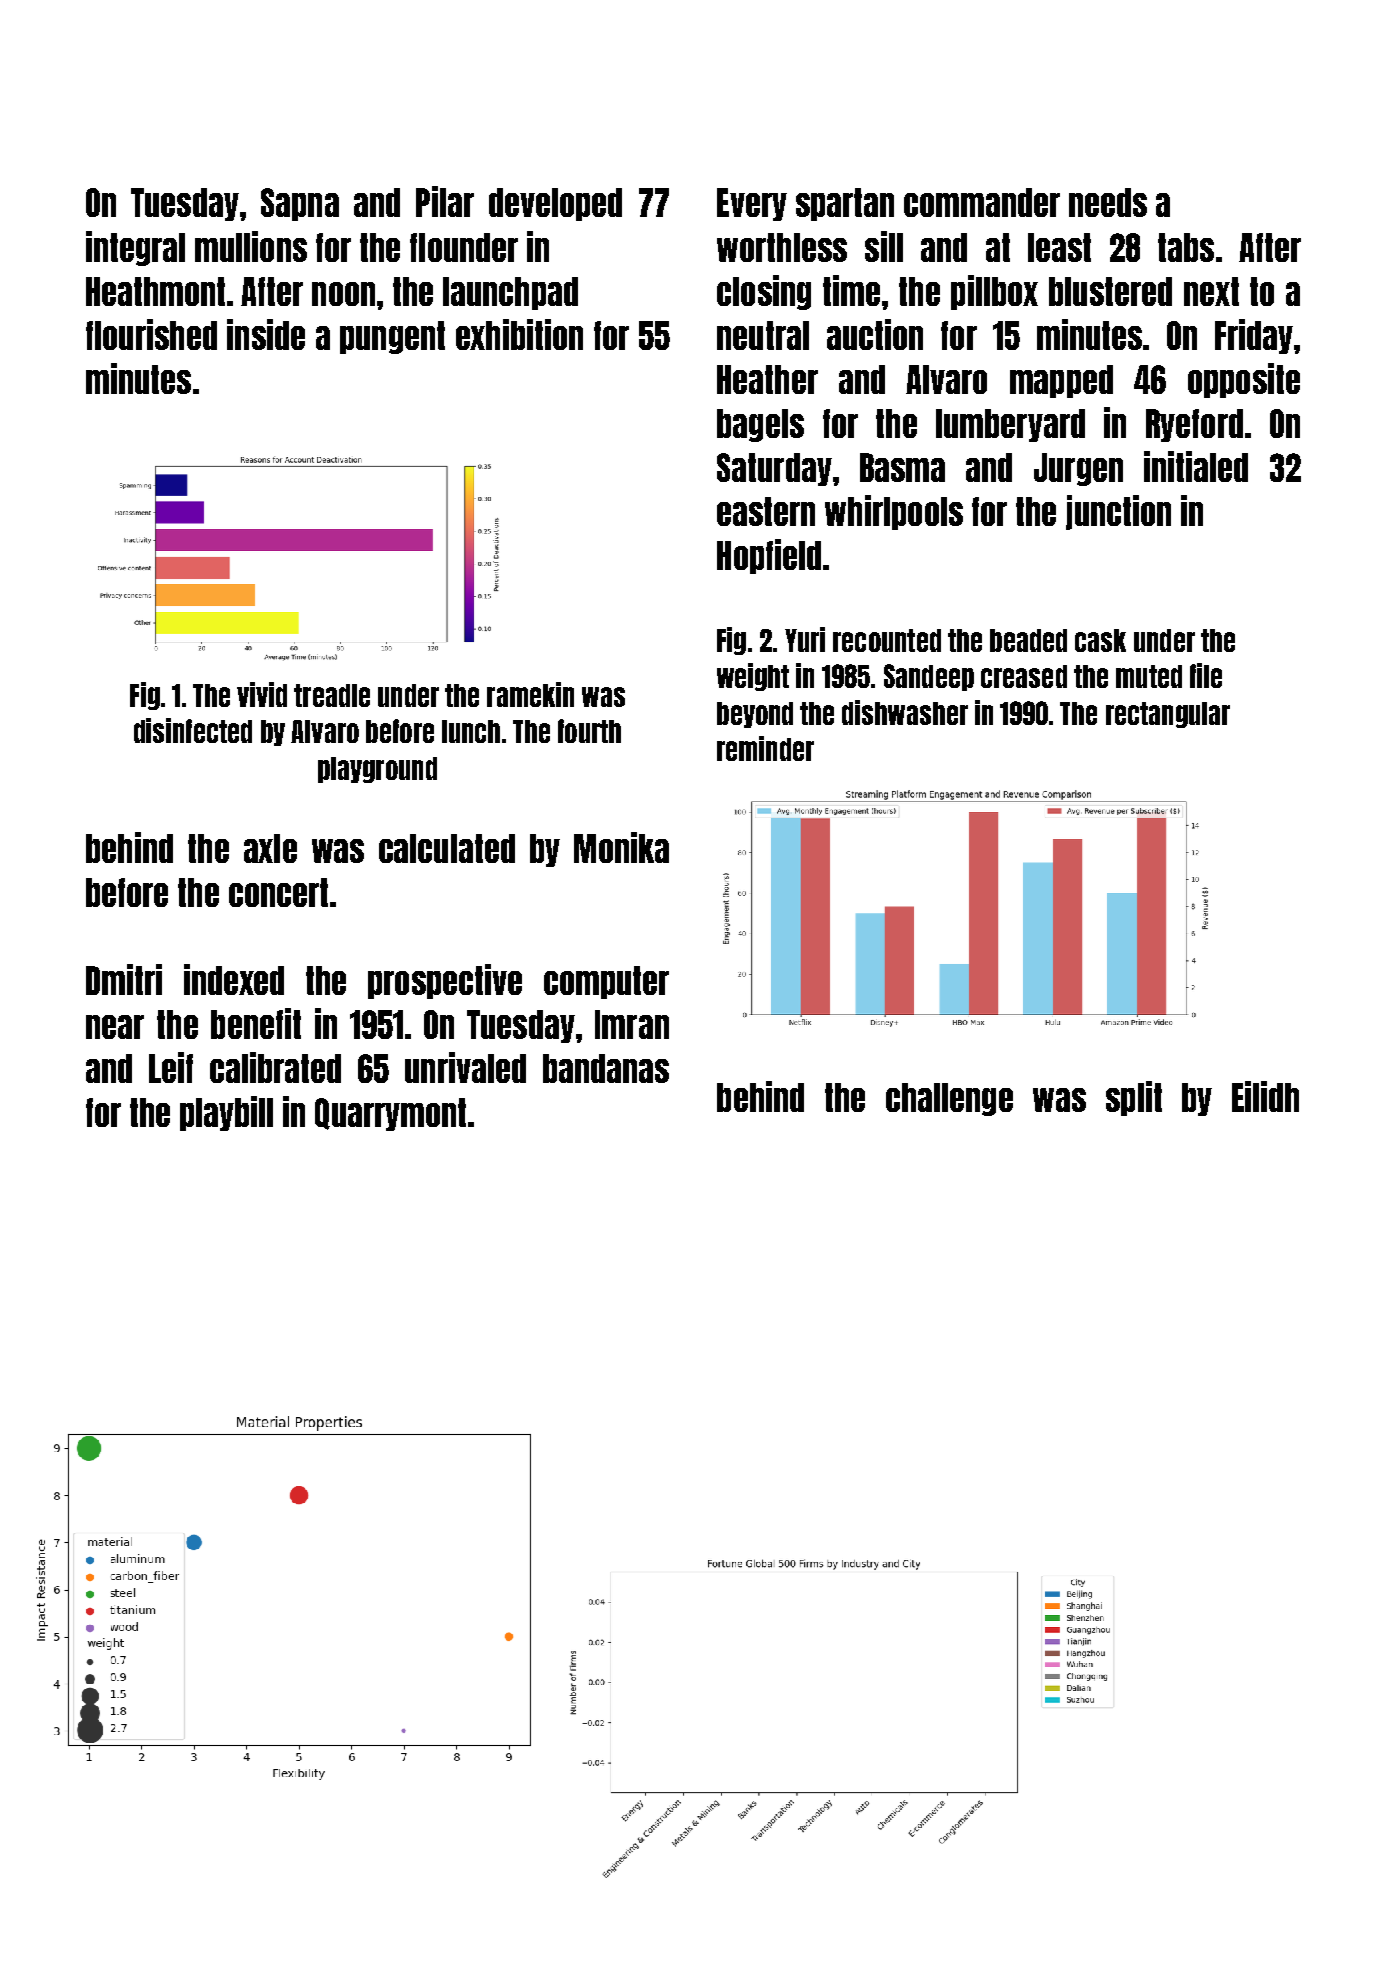  What do you see at coordinates (982, 202) in the image?
I see `commander` at bounding box center [982, 202].
